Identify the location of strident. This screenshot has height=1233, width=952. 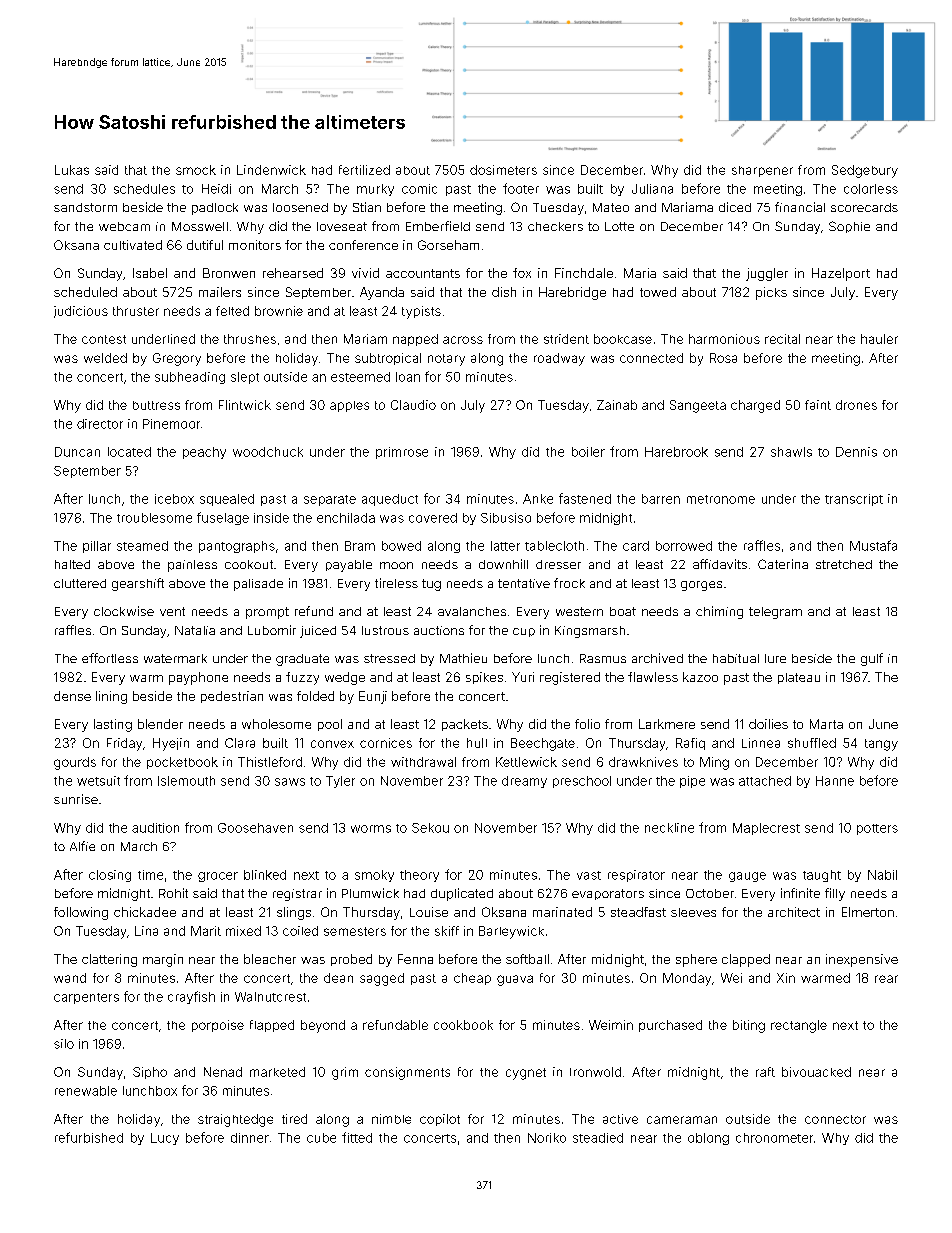
(566, 339).
